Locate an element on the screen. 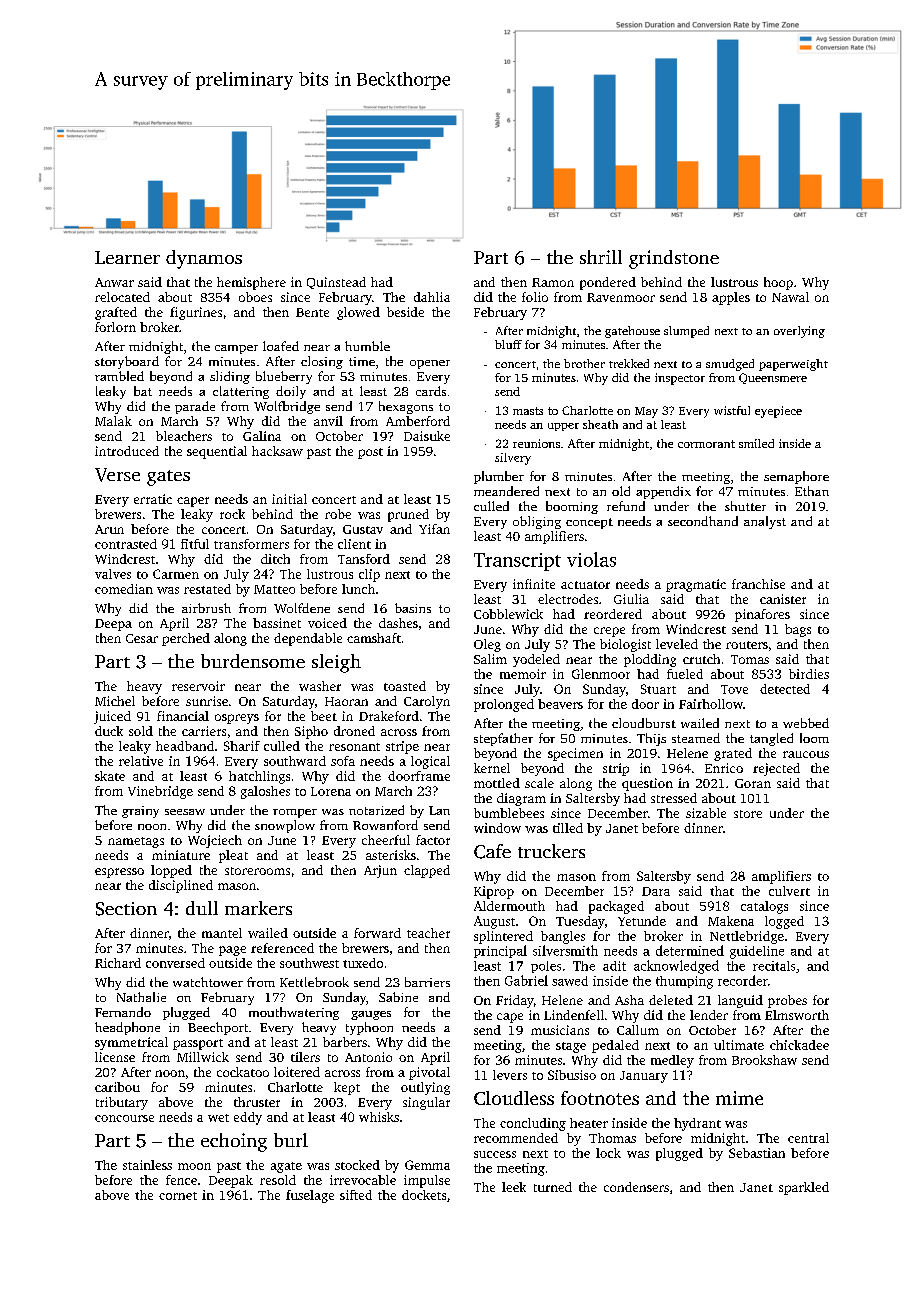 This screenshot has width=924, height=1308. valves is located at coordinates (113, 574).
